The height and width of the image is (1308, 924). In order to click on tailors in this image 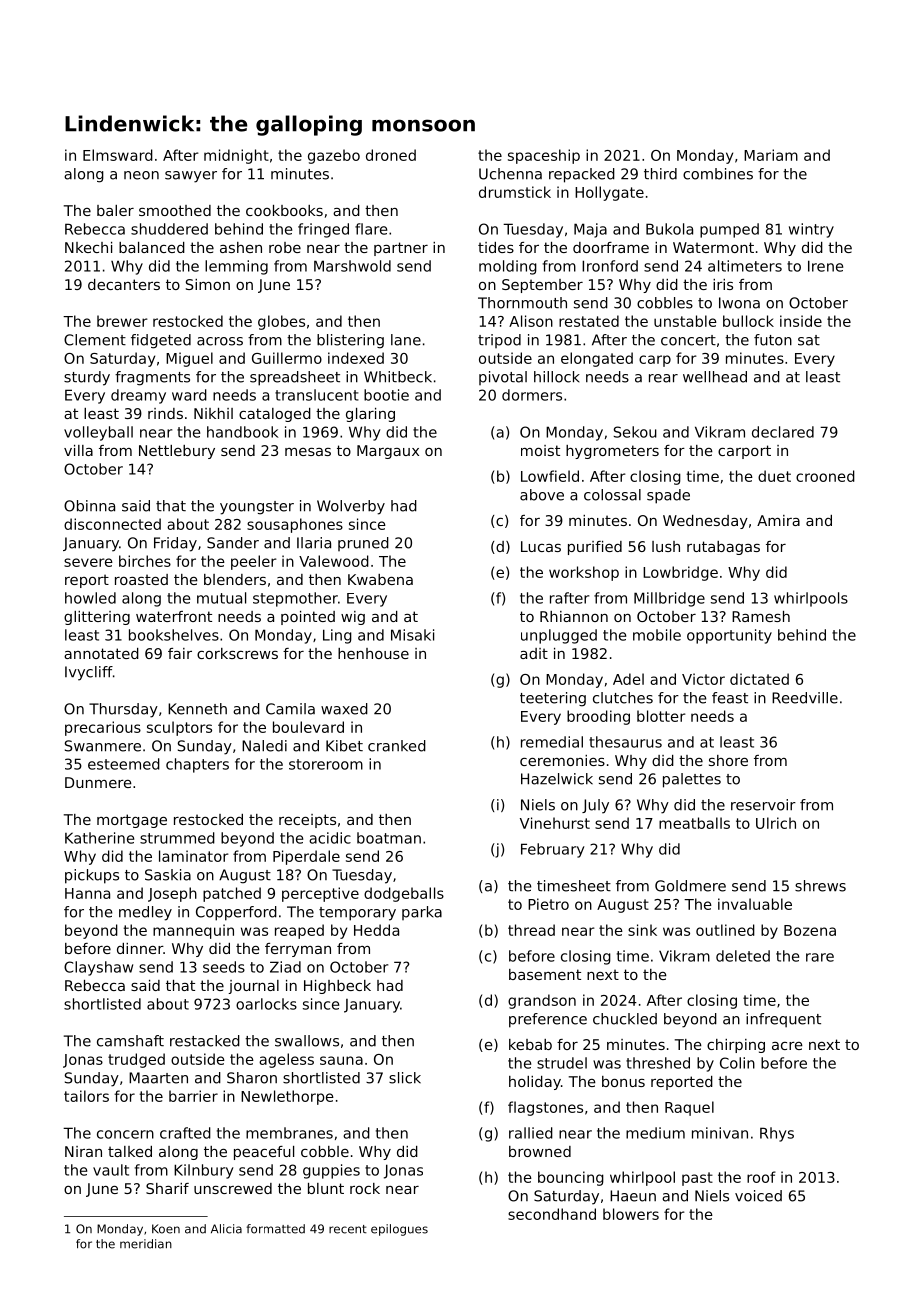, I will do `click(86, 1096)`.
